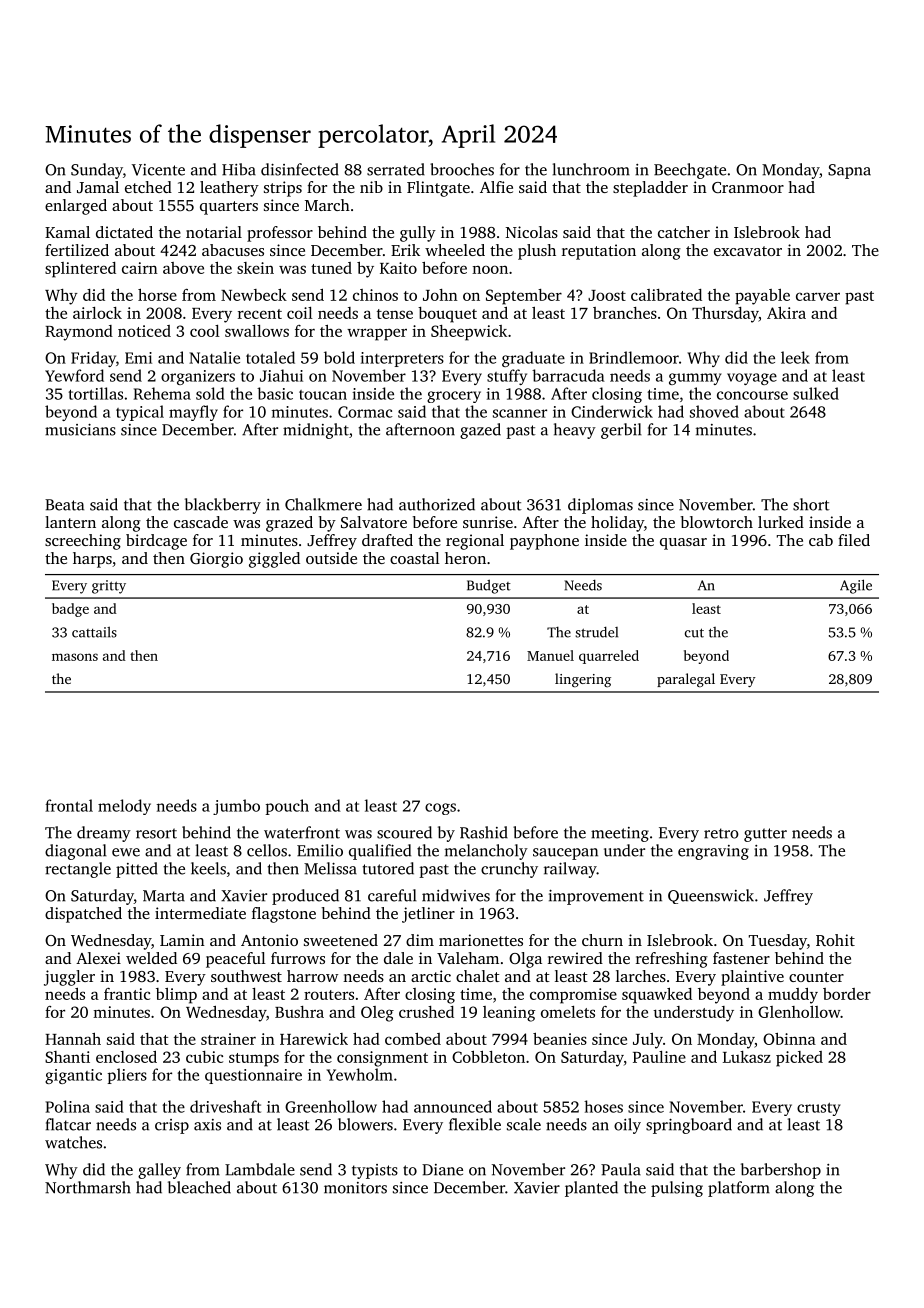 Image resolution: width=924 pixels, height=1308 pixels. Describe the element at coordinates (269, 940) in the page. I see `Antonio` at that location.
